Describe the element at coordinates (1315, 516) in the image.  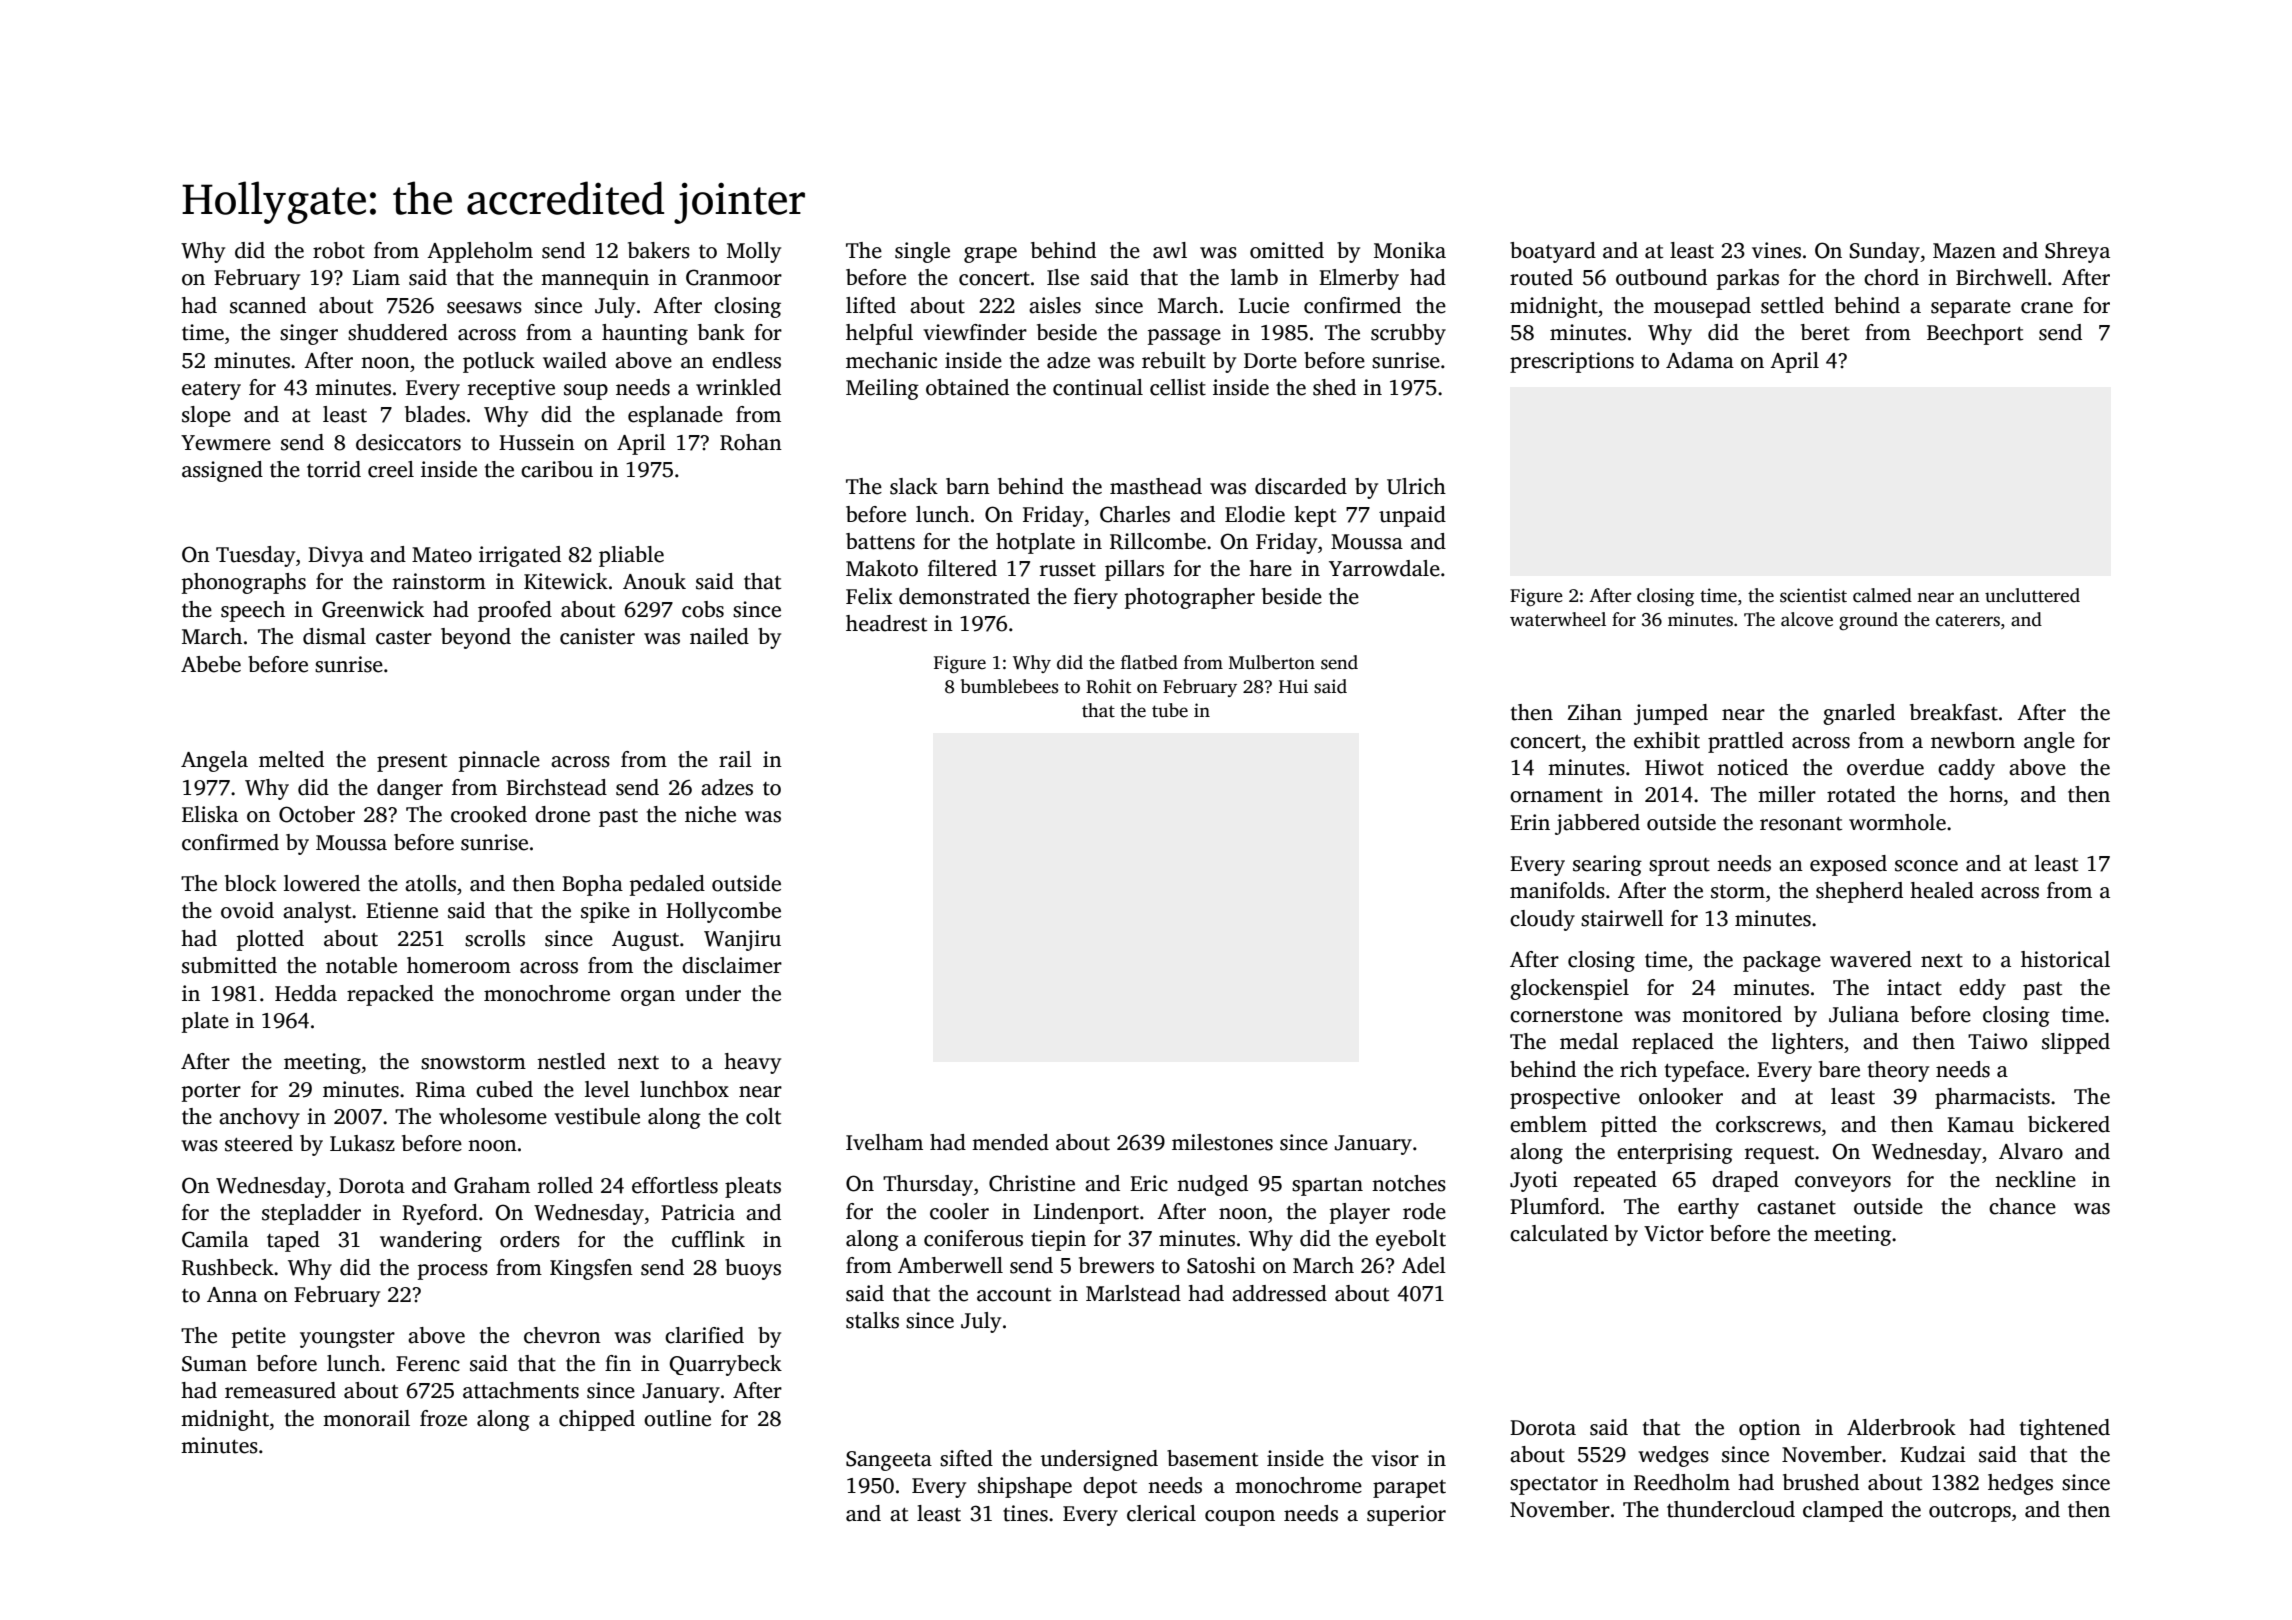
I see `kept` at that location.
